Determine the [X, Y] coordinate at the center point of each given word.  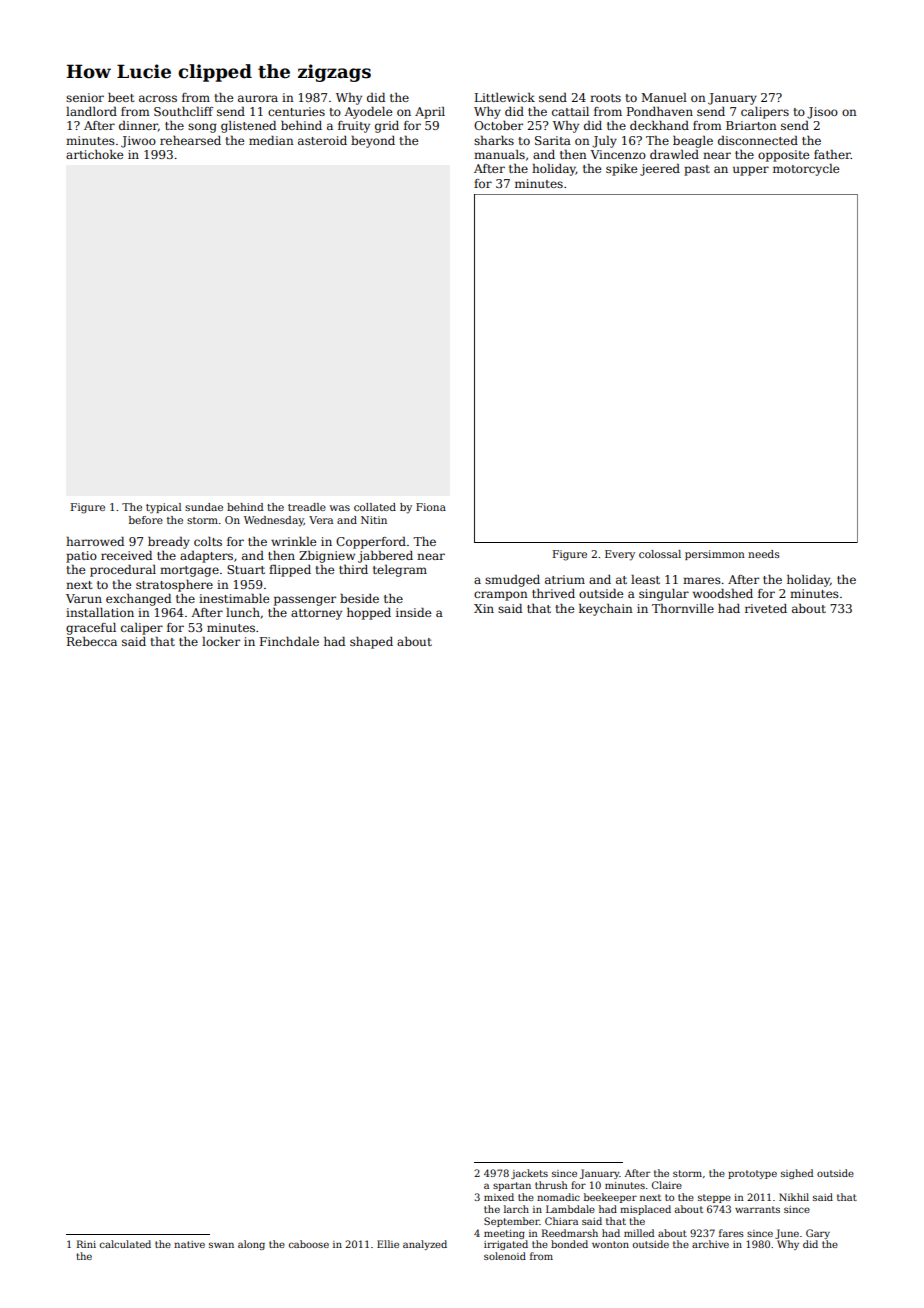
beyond [373, 142]
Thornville [683, 608]
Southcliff [183, 111]
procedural [123, 571]
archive [710, 1244]
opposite [783, 156]
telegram [400, 571]
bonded [569, 1244]
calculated [125, 1244]
